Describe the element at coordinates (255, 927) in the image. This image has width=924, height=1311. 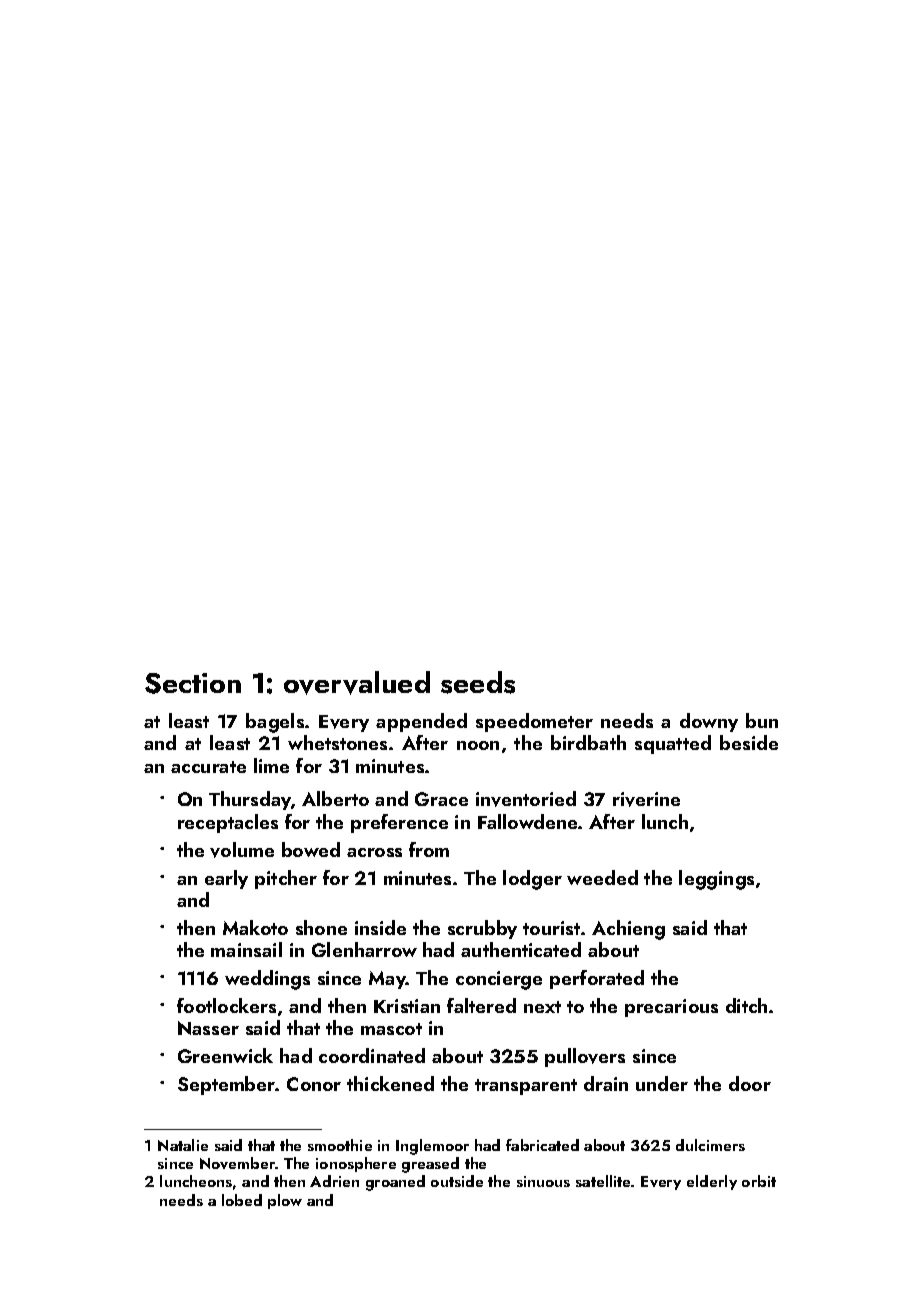
I see `Makoto` at that location.
